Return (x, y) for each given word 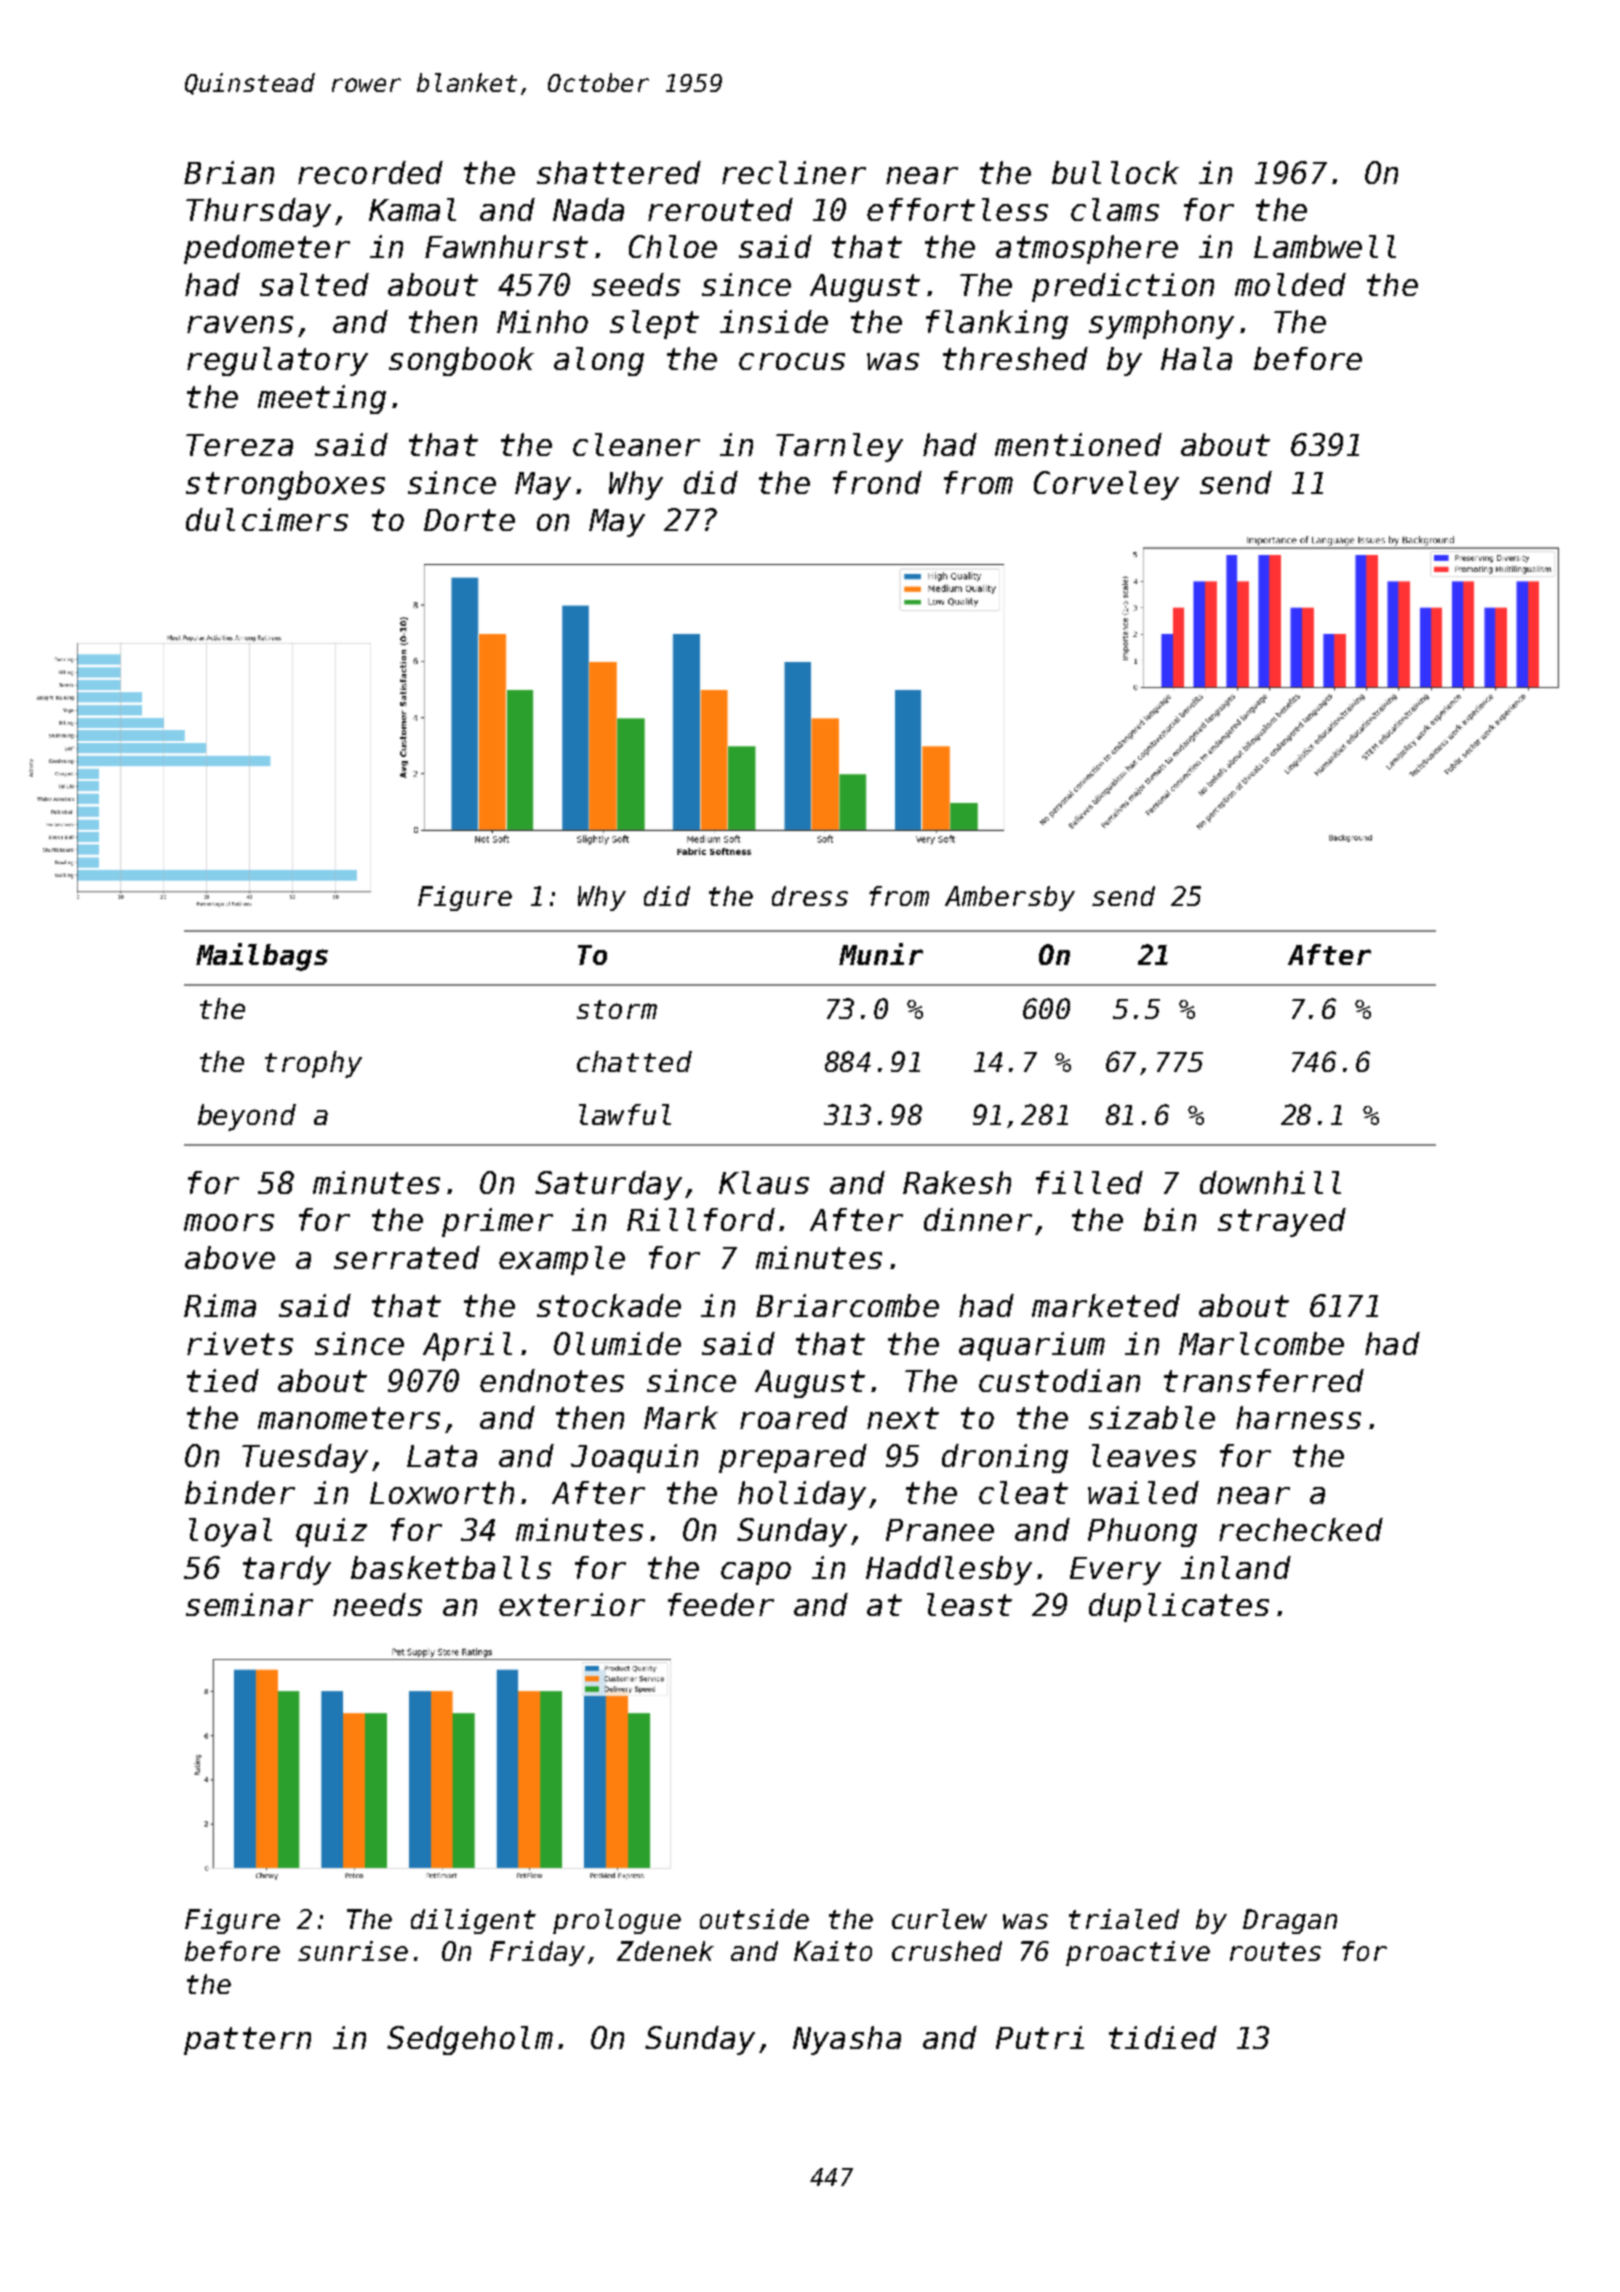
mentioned (1078, 444)
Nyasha (847, 2040)
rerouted (720, 209)
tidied (1163, 2037)
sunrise (353, 1951)
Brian (229, 172)
